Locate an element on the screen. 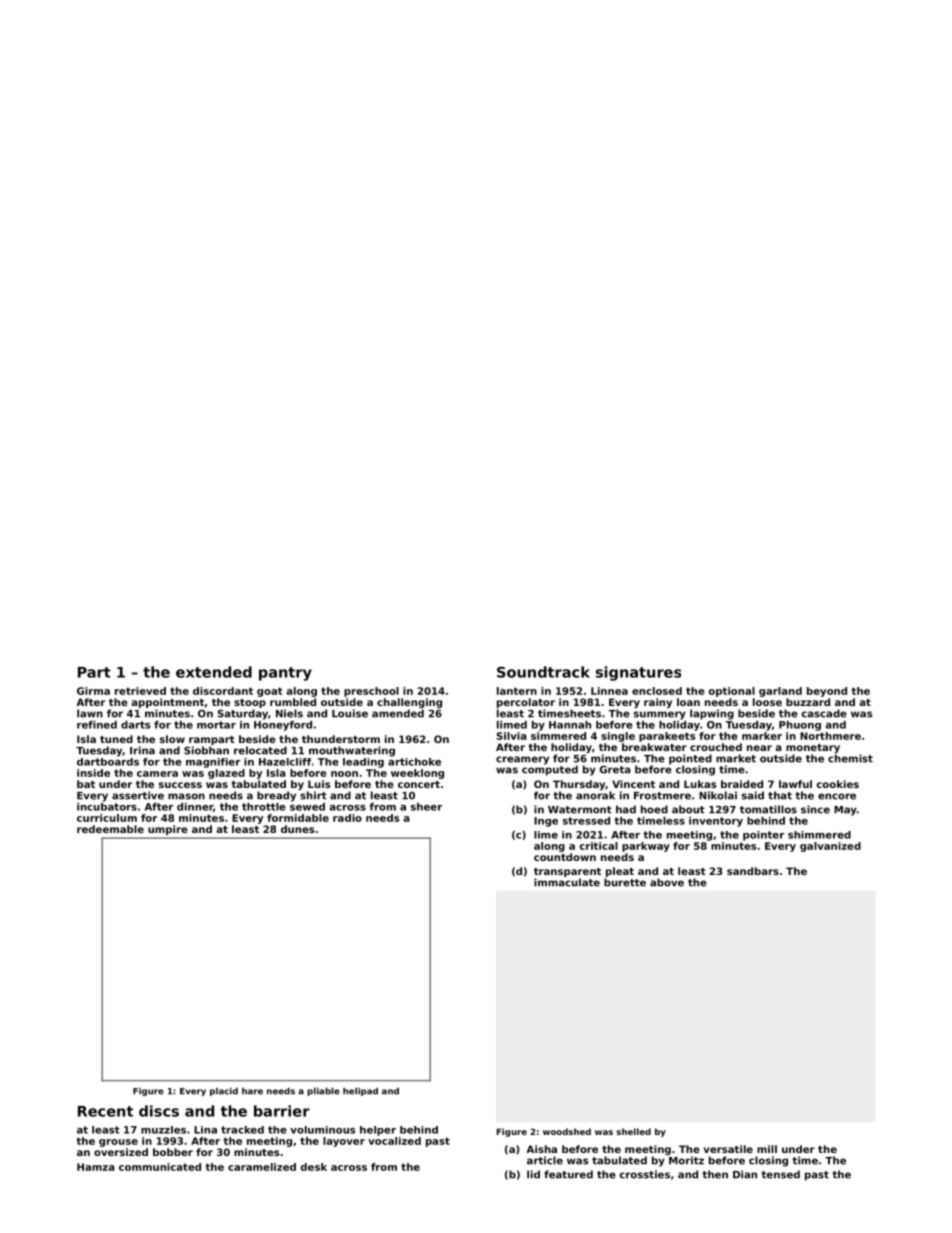 The height and width of the screenshot is (1233, 952). immaculate is located at coordinates (567, 882).
